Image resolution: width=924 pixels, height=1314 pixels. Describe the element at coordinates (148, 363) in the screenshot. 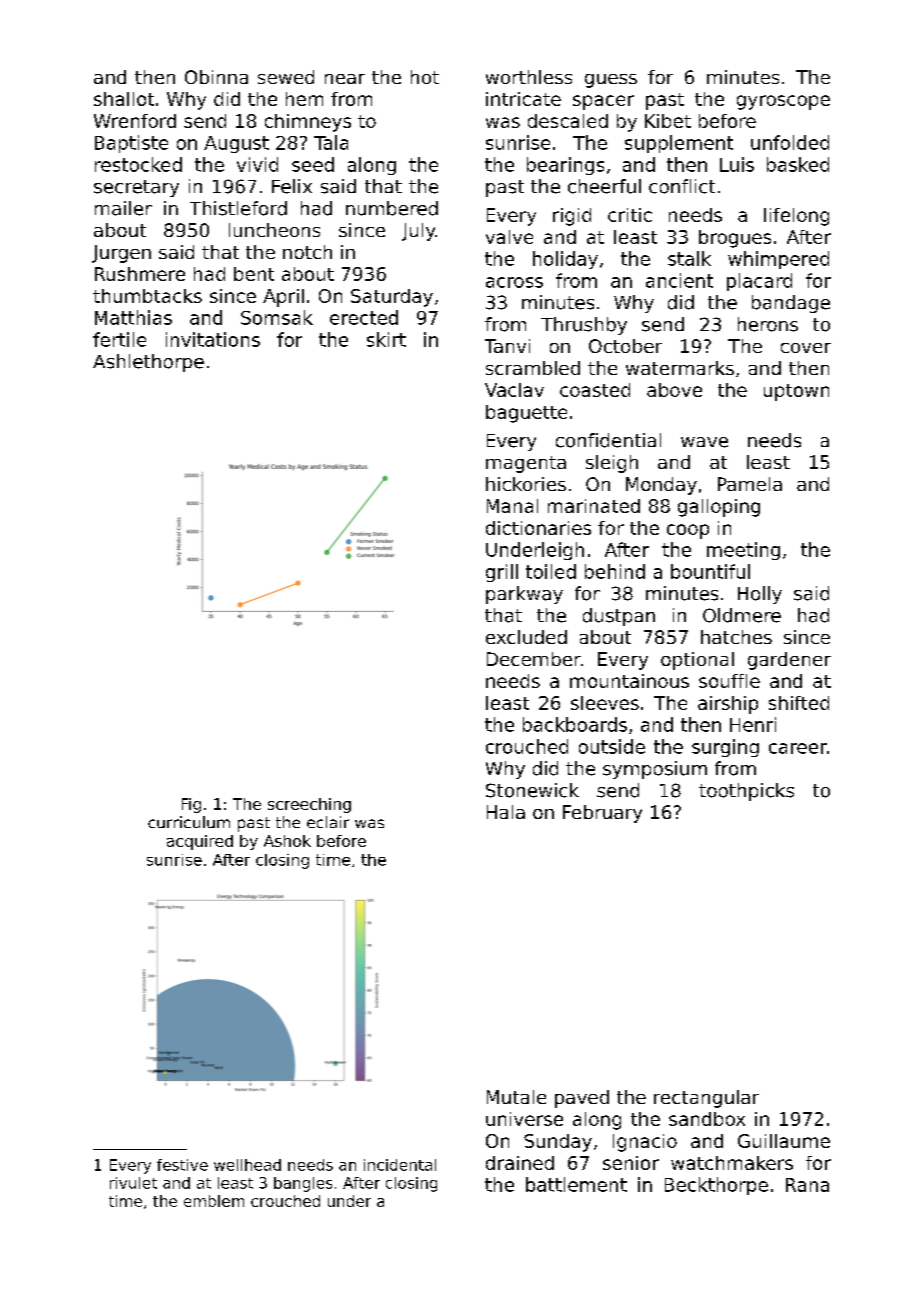

I see `Ashlethorpe` at that location.
